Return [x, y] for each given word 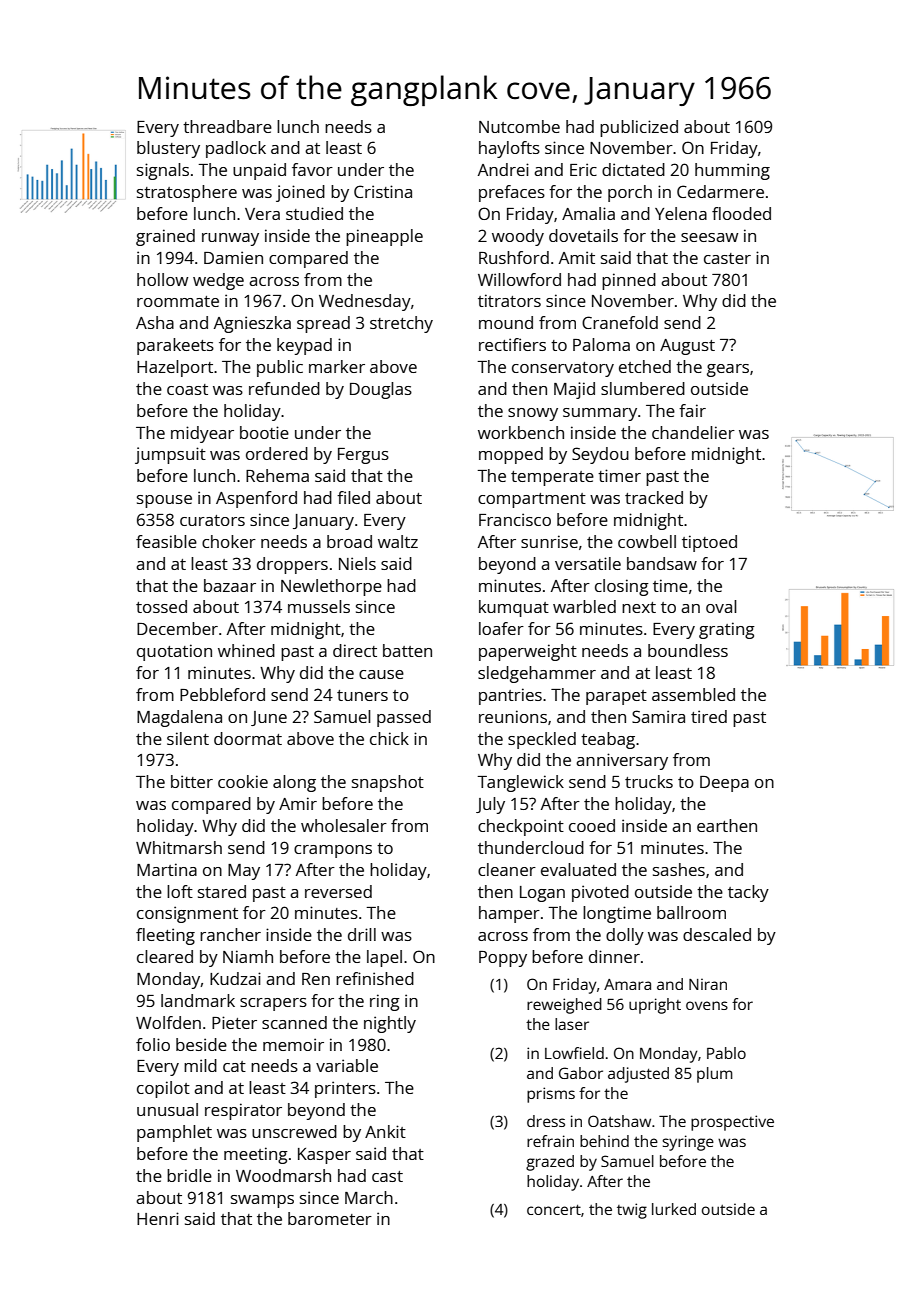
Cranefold [620, 322]
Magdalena [179, 718]
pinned [629, 281]
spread [323, 324]
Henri [158, 1218]
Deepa [724, 784]
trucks [649, 781]
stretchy [401, 324]
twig [632, 1211]
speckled [542, 740]
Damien [233, 257]
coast [187, 389]
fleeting [165, 936]
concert [554, 1210]
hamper [509, 914]
